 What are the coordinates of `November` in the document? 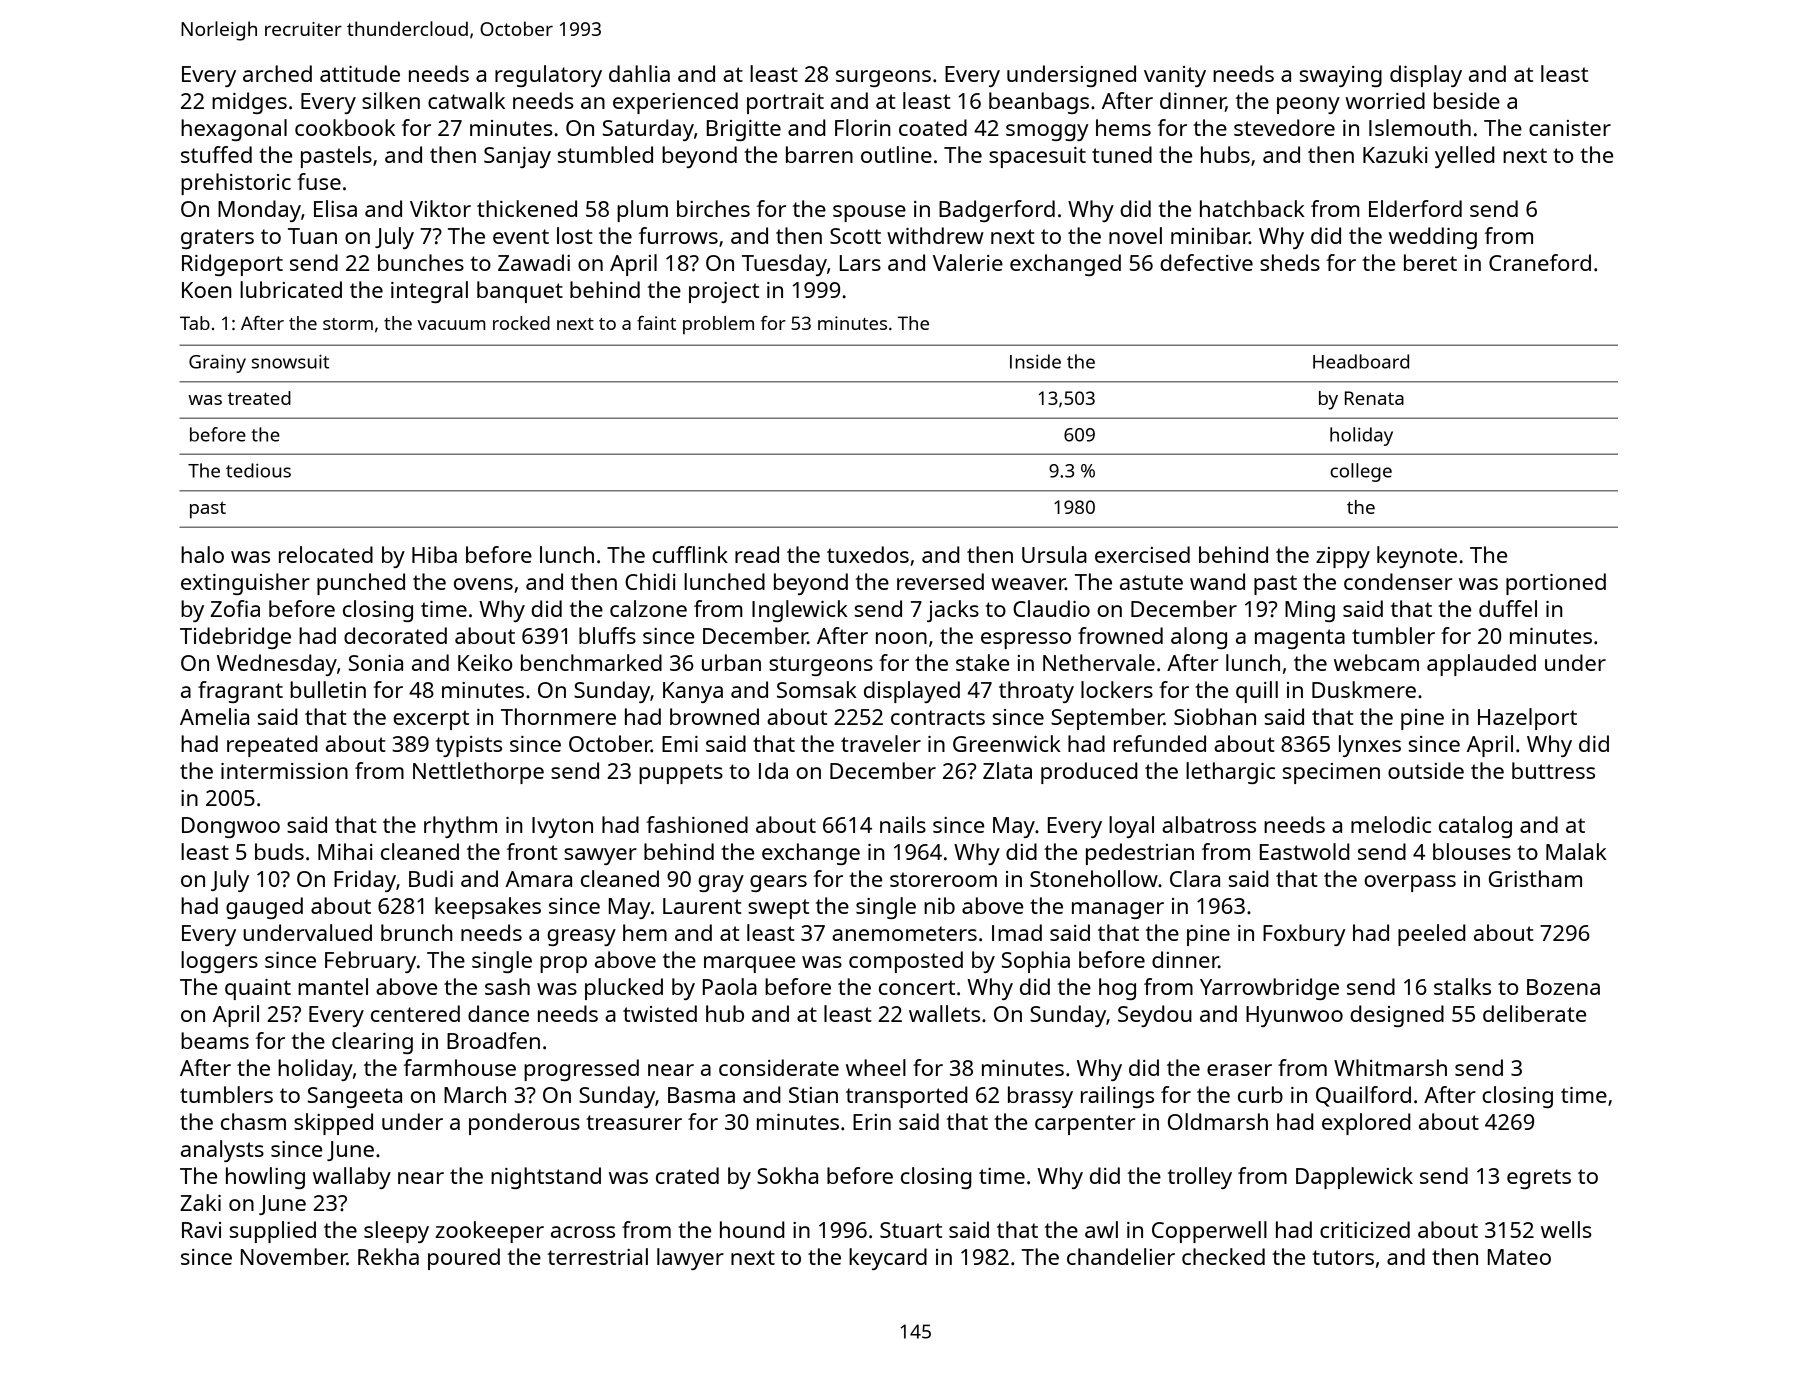 It's located at (294, 1256).
